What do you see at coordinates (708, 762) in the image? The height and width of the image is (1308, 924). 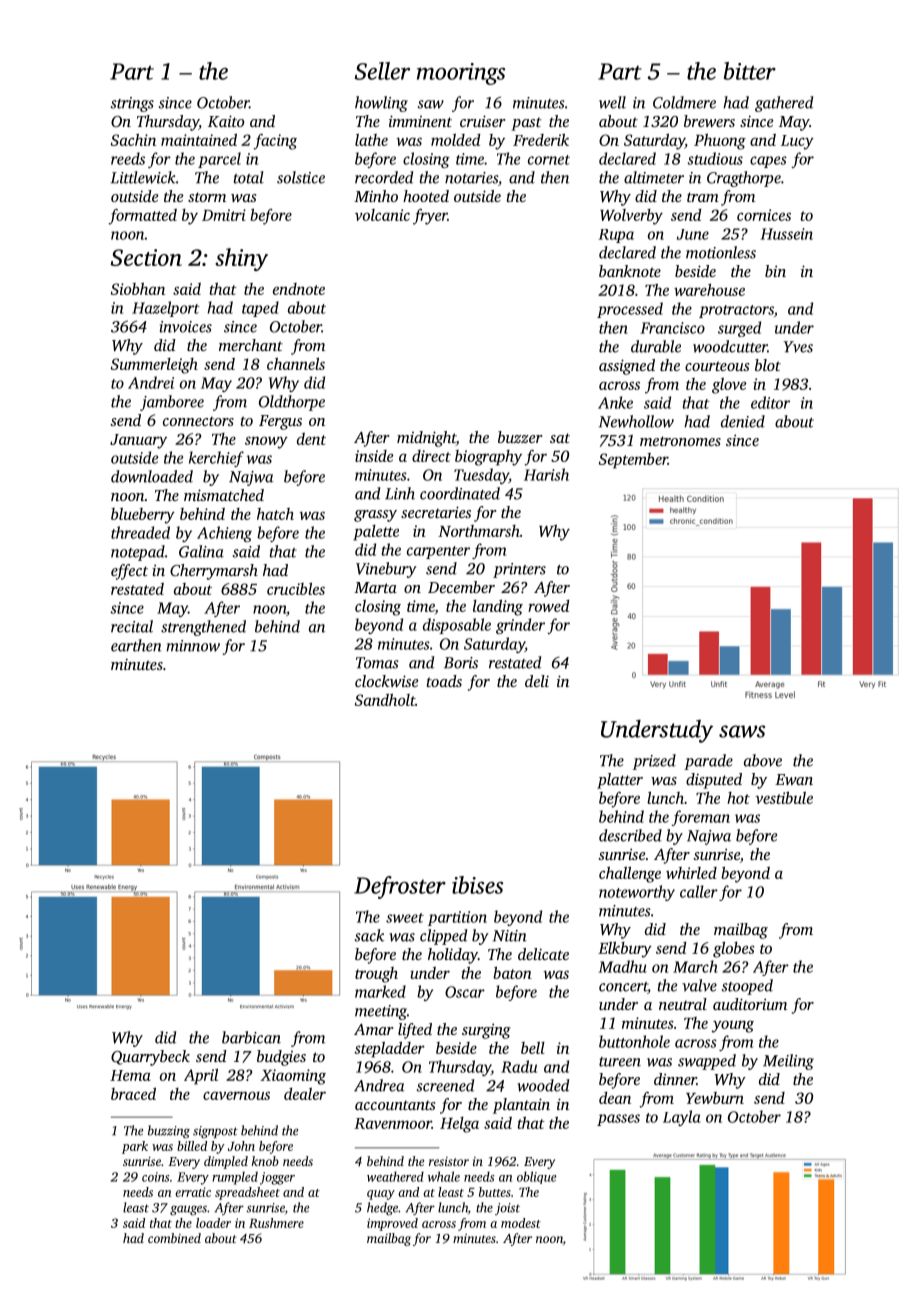 I see `parade` at bounding box center [708, 762].
